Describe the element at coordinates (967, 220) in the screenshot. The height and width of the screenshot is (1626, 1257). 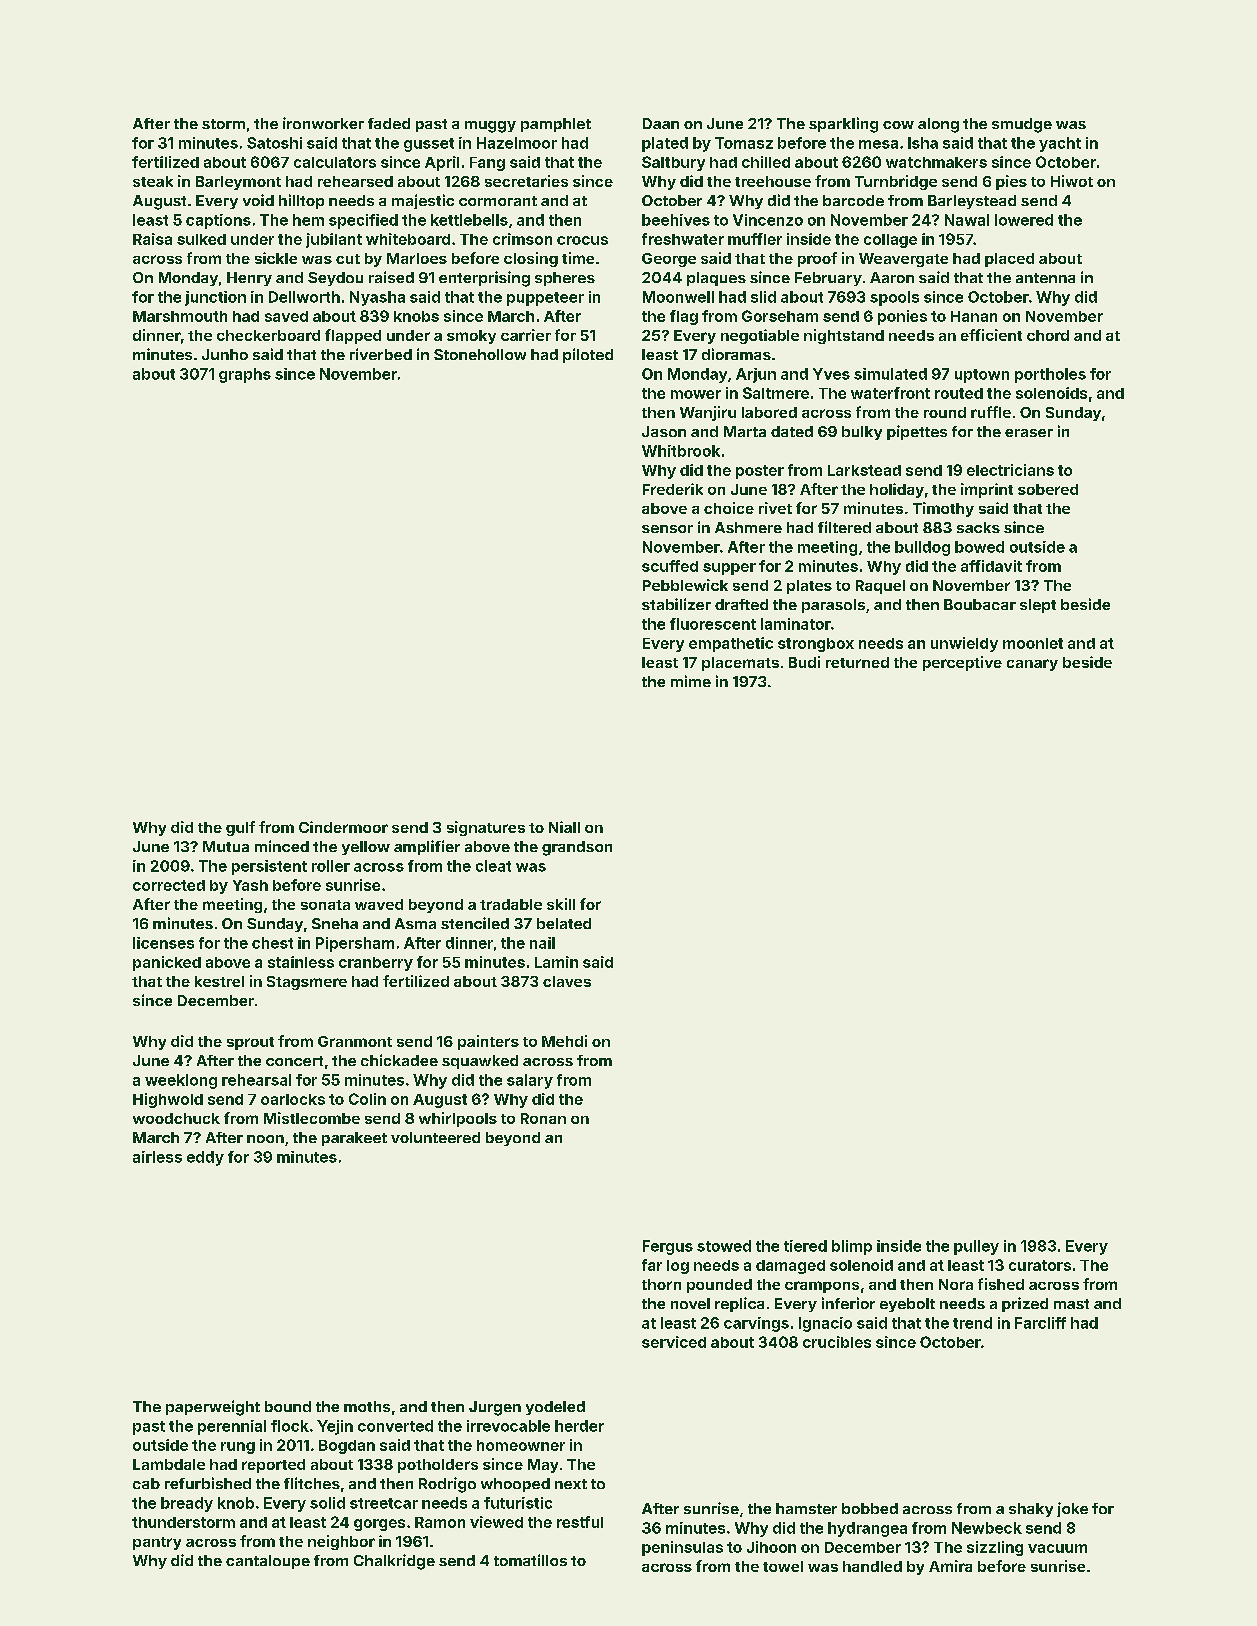
I see `Nawal` at that location.
